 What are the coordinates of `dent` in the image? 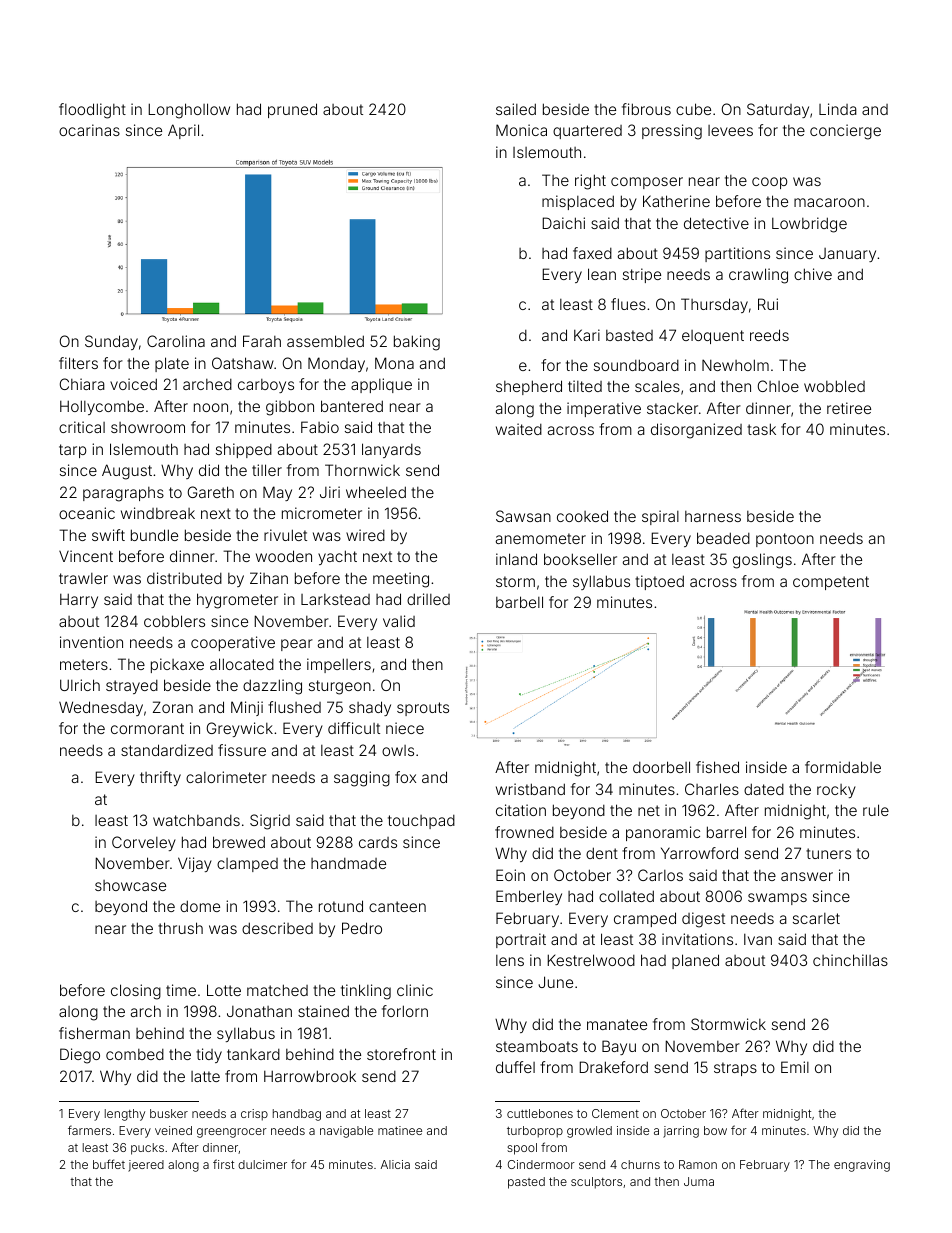 It's located at (602, 853).
